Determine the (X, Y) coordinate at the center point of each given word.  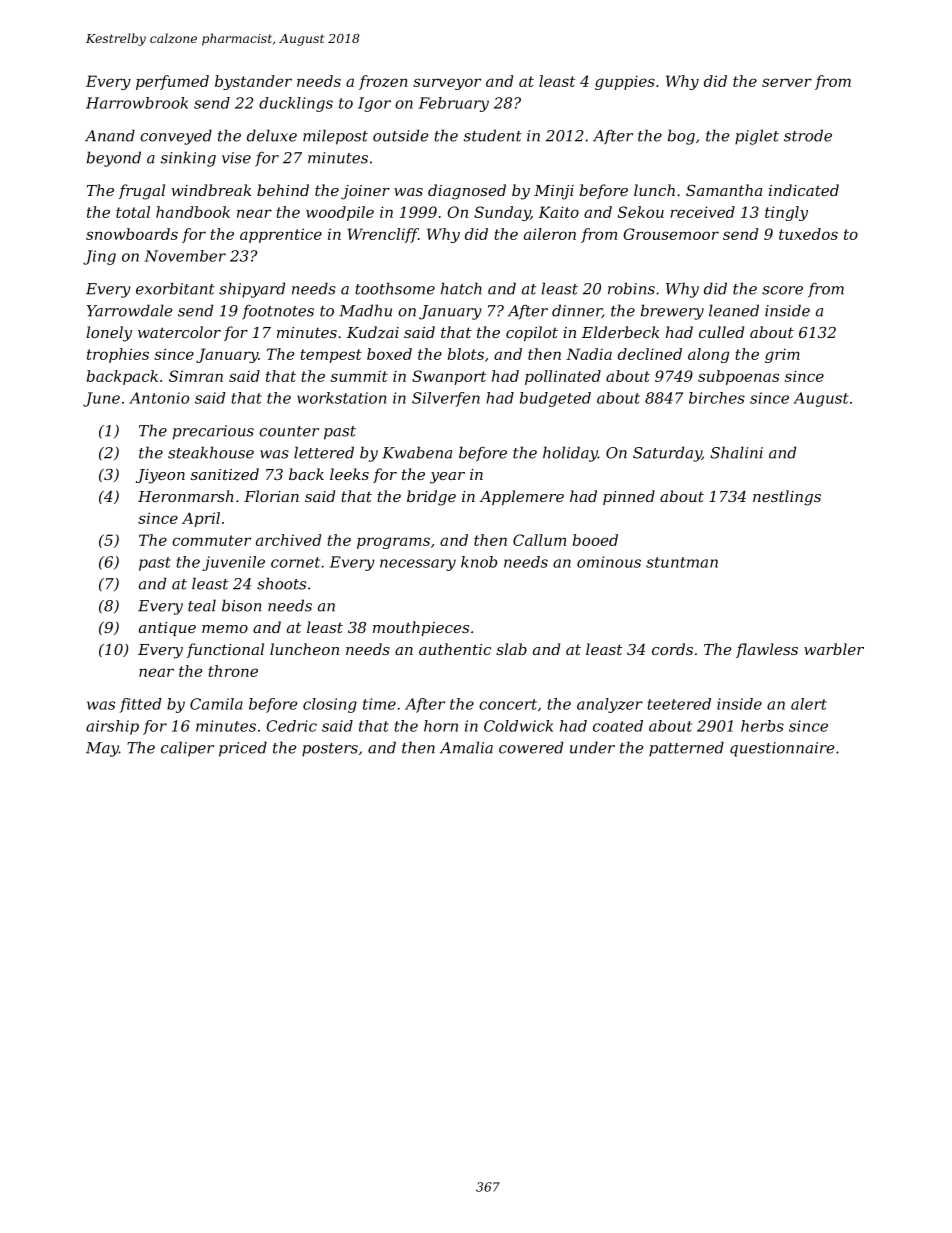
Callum (539, 540)
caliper (187, 749)
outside (400, 135)
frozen (383, 82)
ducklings (296, 104)
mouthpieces (421, 628)
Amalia (466, 747)
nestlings (787, 498)
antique (167, 629)
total (133, 212)
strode (808, 135)
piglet (757, 137)
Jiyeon (160, 476)
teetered (679, 704)
